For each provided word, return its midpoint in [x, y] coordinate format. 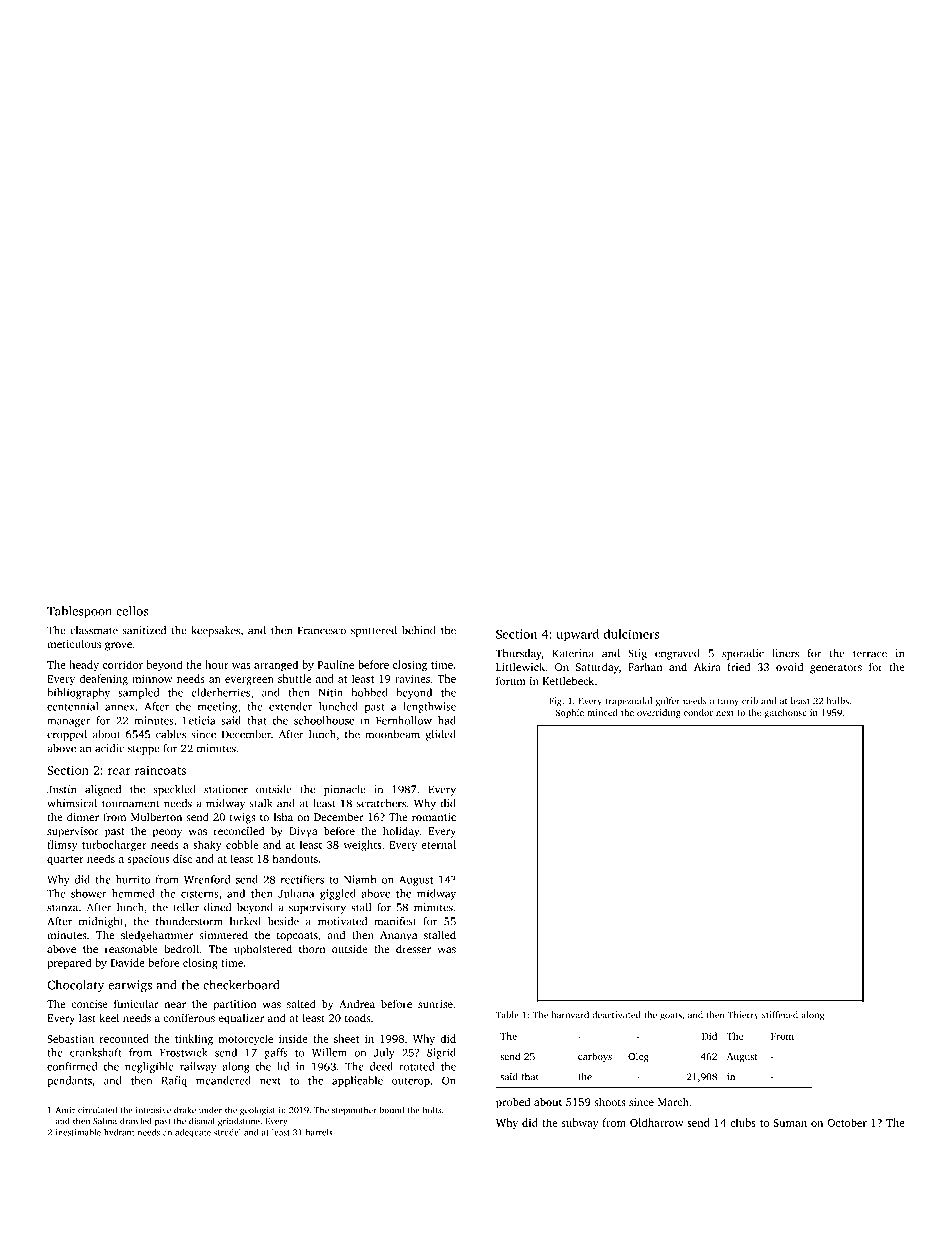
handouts [295, 858]
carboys [595, 1057]
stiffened [780, 1015]
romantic [434, 817]
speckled [174, 790]
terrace [870, 654]
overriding [659, 713]
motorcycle [246, 1040]
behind [419, 630]
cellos [132, 611]
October [847, 1122]
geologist [257, 1111]
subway [580, 1124]
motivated [342, 921]
